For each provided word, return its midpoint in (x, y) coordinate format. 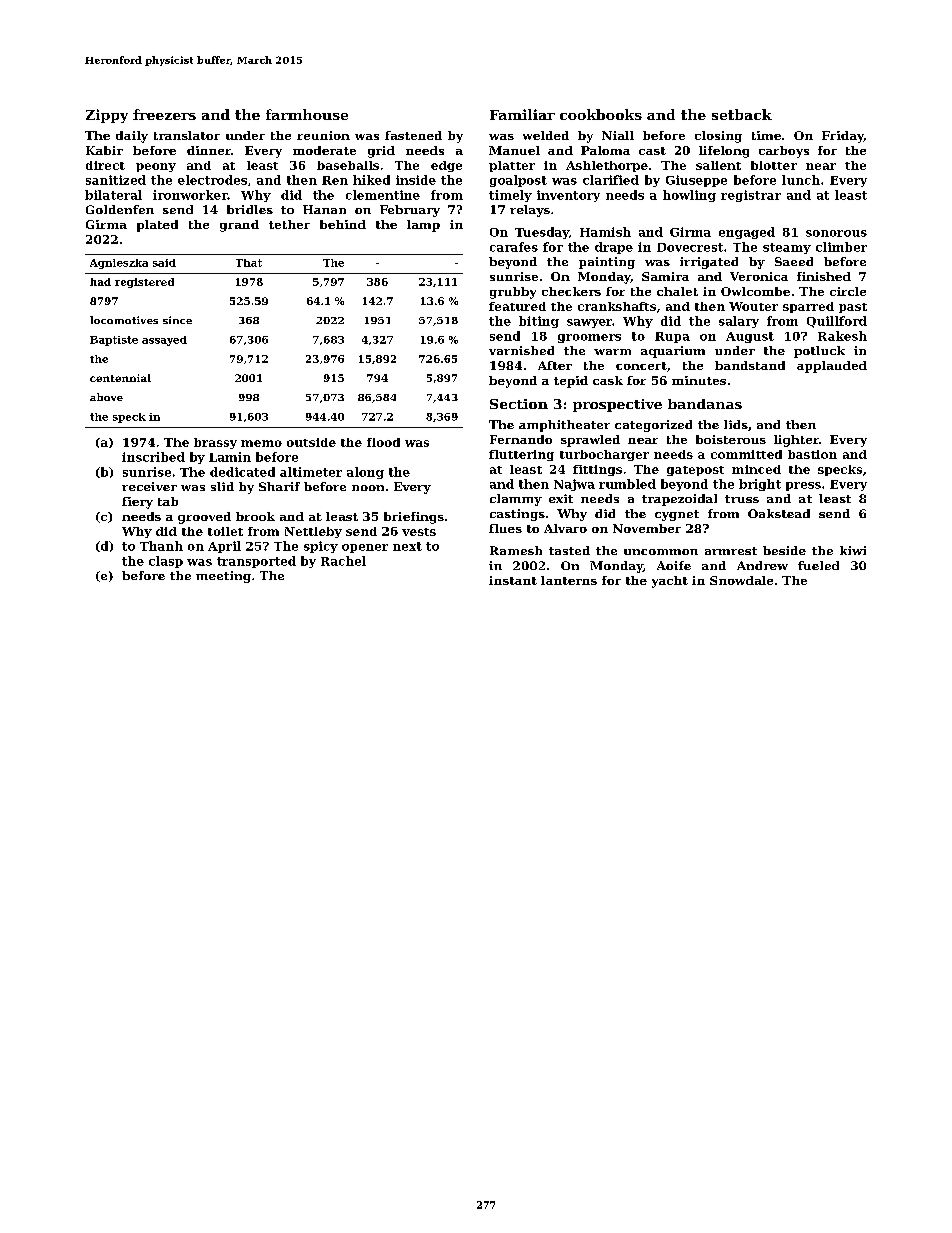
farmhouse (307, 114)
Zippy (107, 116)
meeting (223, 577)
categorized (653, 426)
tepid (571, 382)
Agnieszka (119, 264)
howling (689, 196)
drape (614, 248)
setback (742, 114)
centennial (120, 378)
